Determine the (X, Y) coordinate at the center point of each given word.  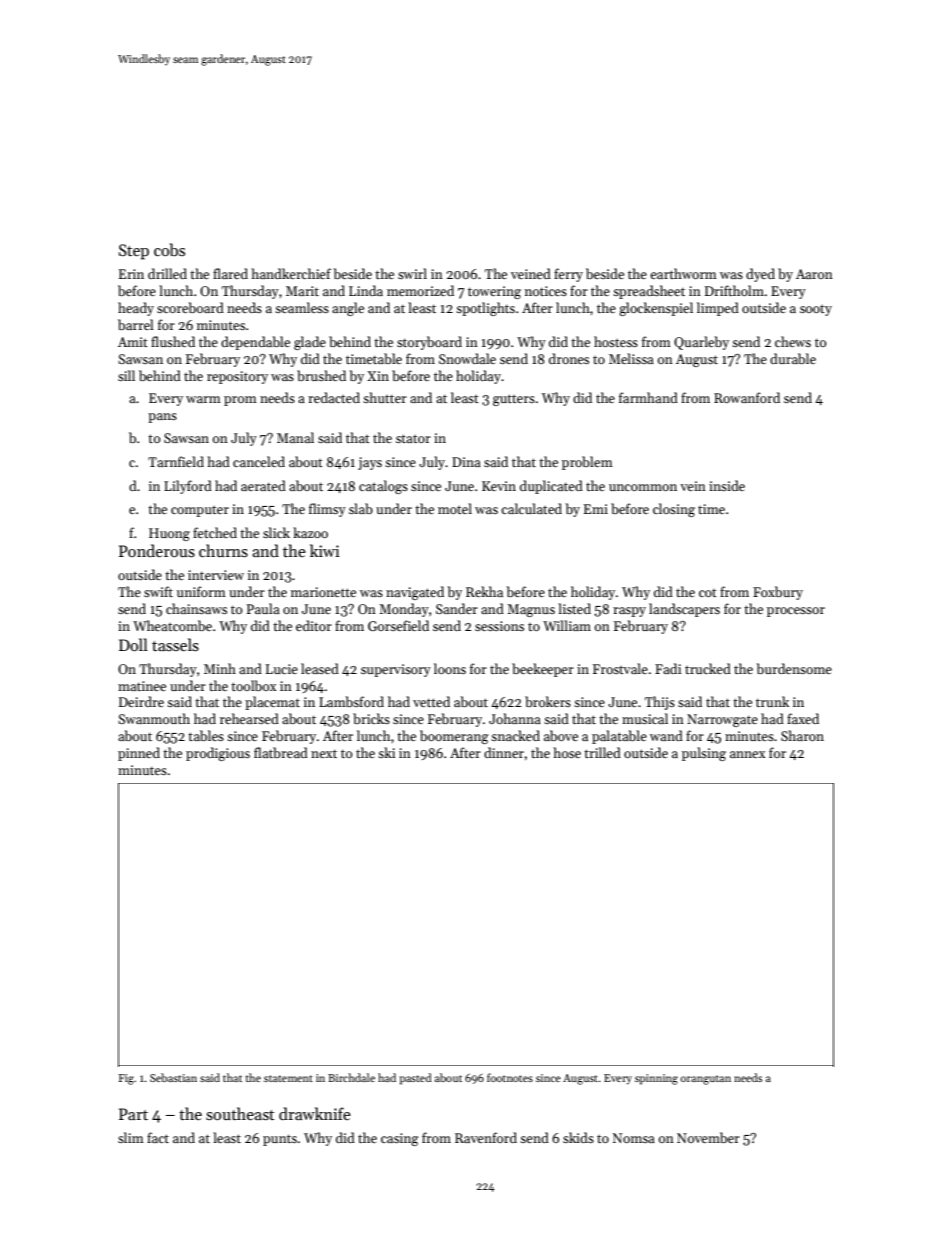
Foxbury (778, 593)
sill (126, 375)
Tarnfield (176, 461)
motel (455, 508)
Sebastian (173, 1077)
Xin (378, 376)
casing (400, 1139)
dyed (760, 275)
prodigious (218, 754)
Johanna (515, 718)
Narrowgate (722, 720)
